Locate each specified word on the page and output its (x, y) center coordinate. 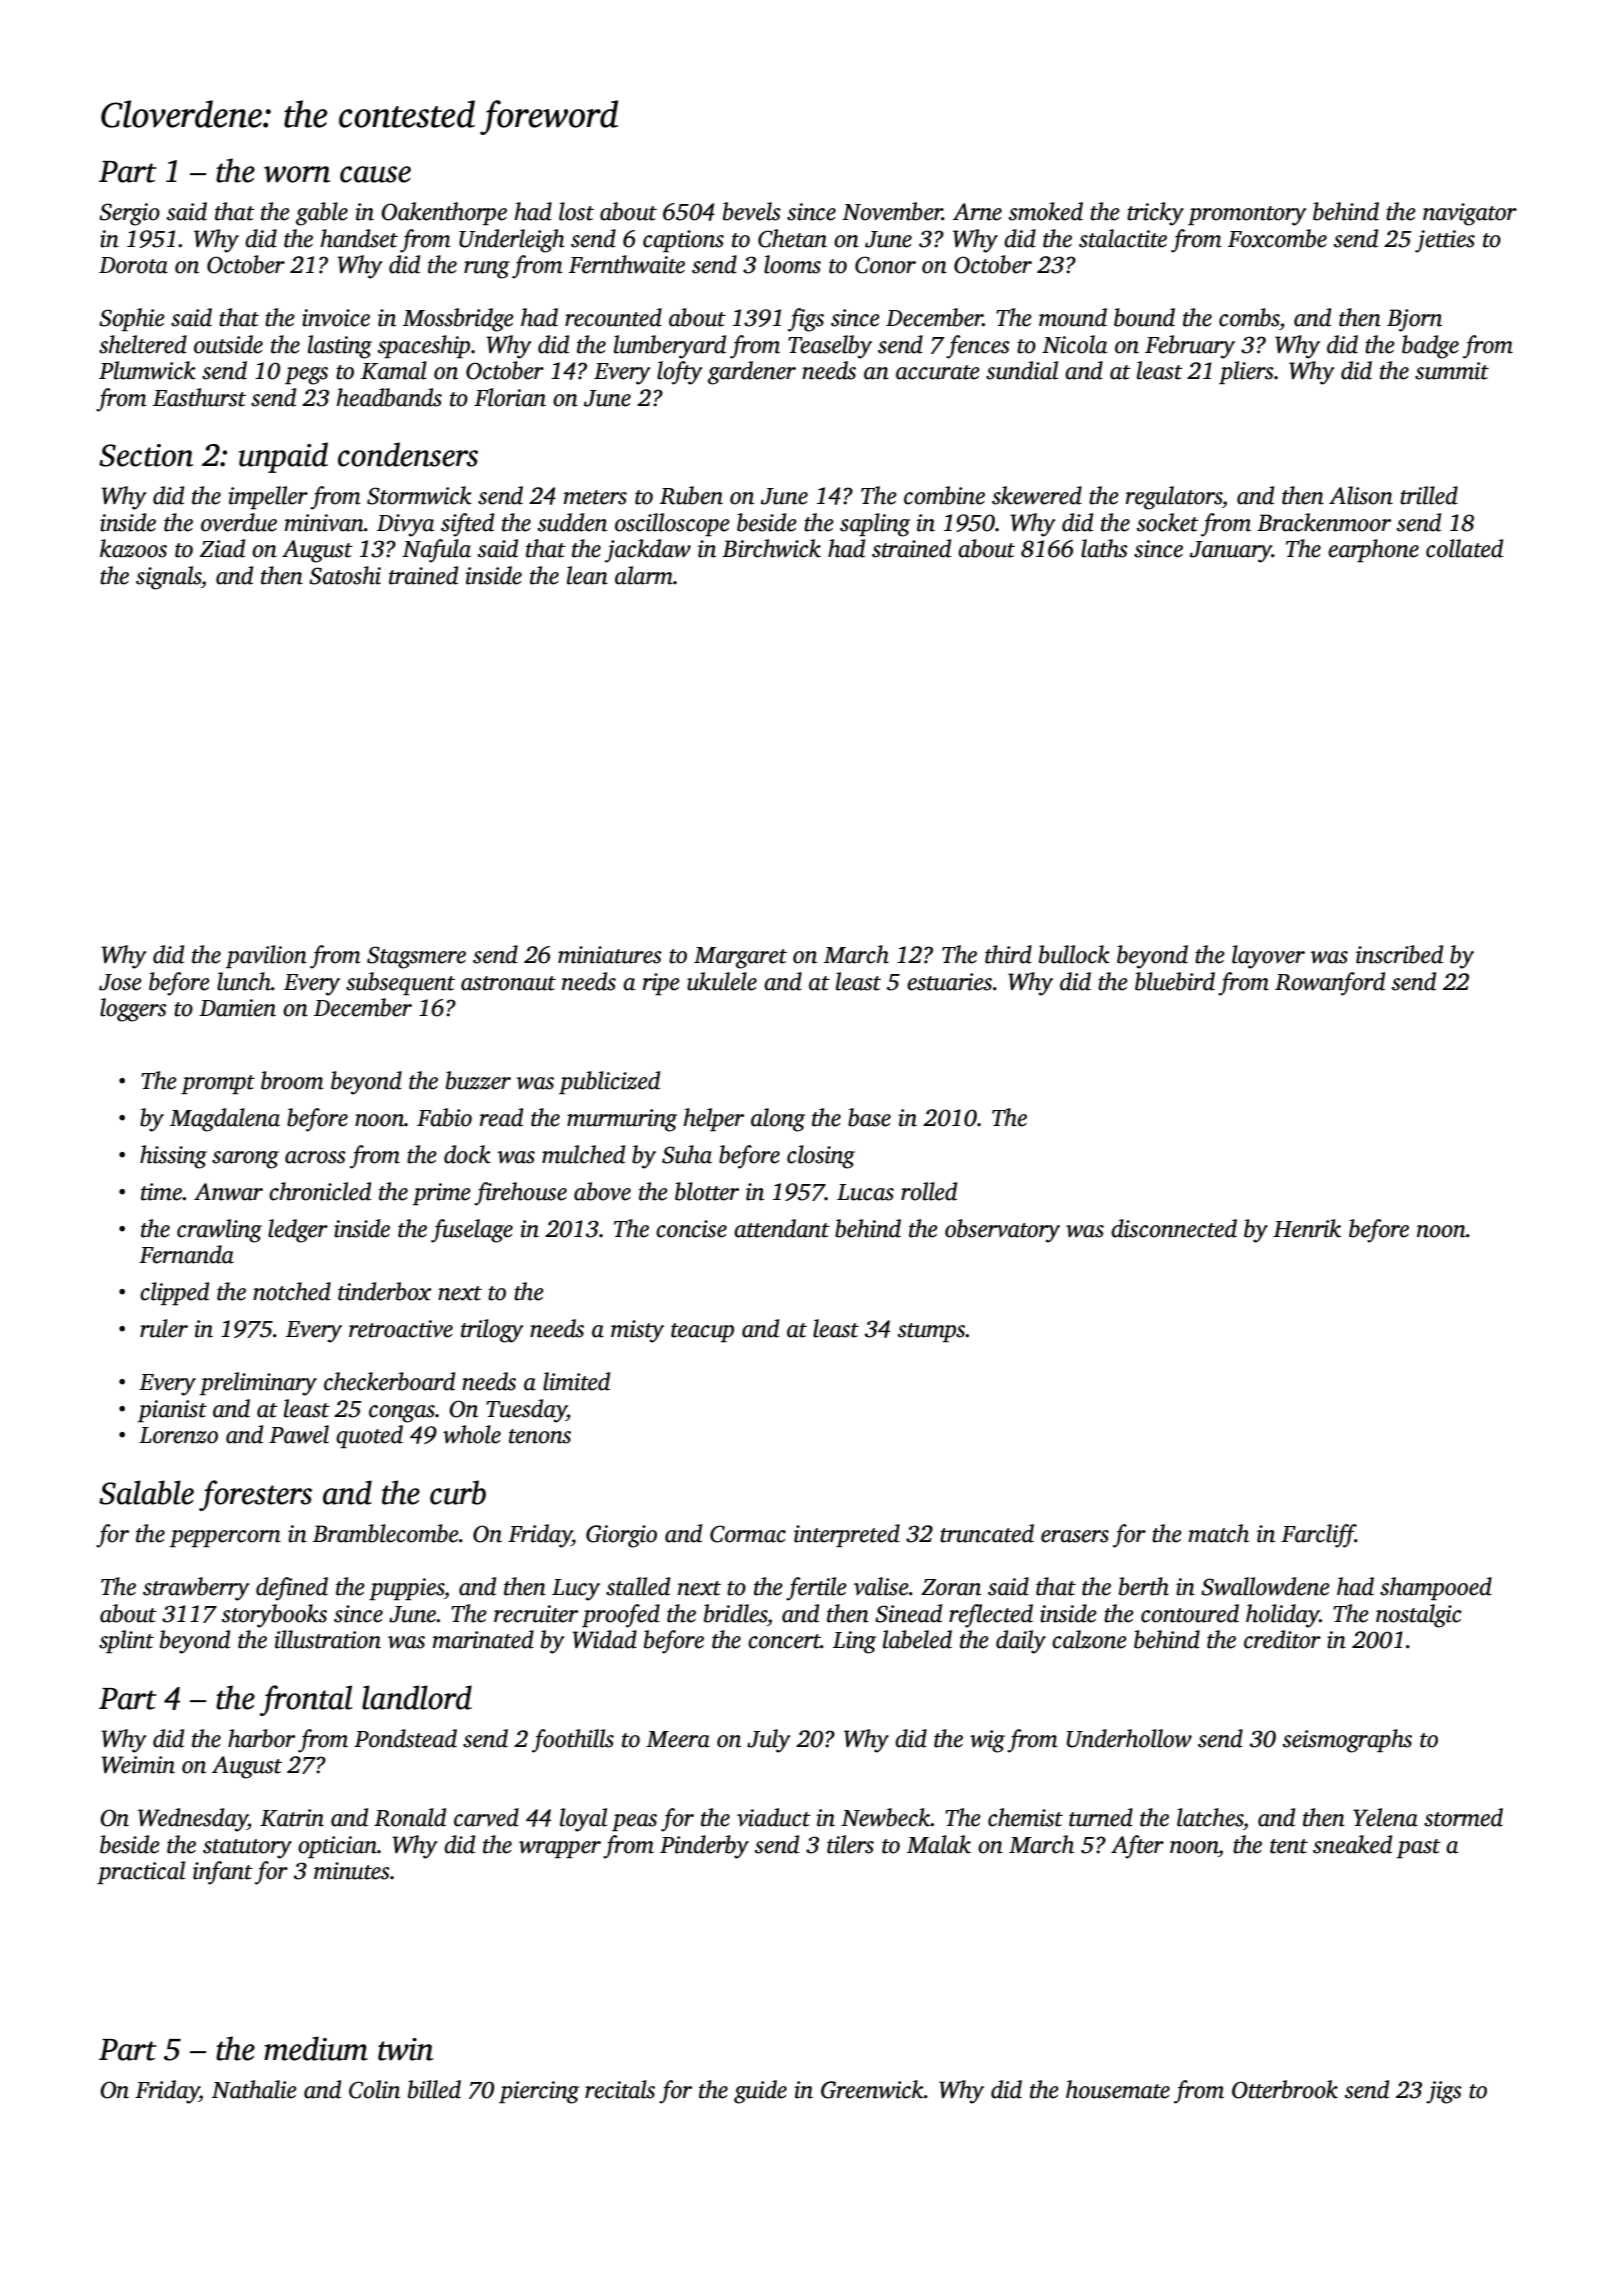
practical (141, 1872)
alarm (644, 575)
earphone (1373, 550)
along (778, 1120)
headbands (389, 397)
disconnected (1174, 1228)
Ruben (691, 495)
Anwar (228, 1192)
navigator (1470, 214)
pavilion (266, 956)
